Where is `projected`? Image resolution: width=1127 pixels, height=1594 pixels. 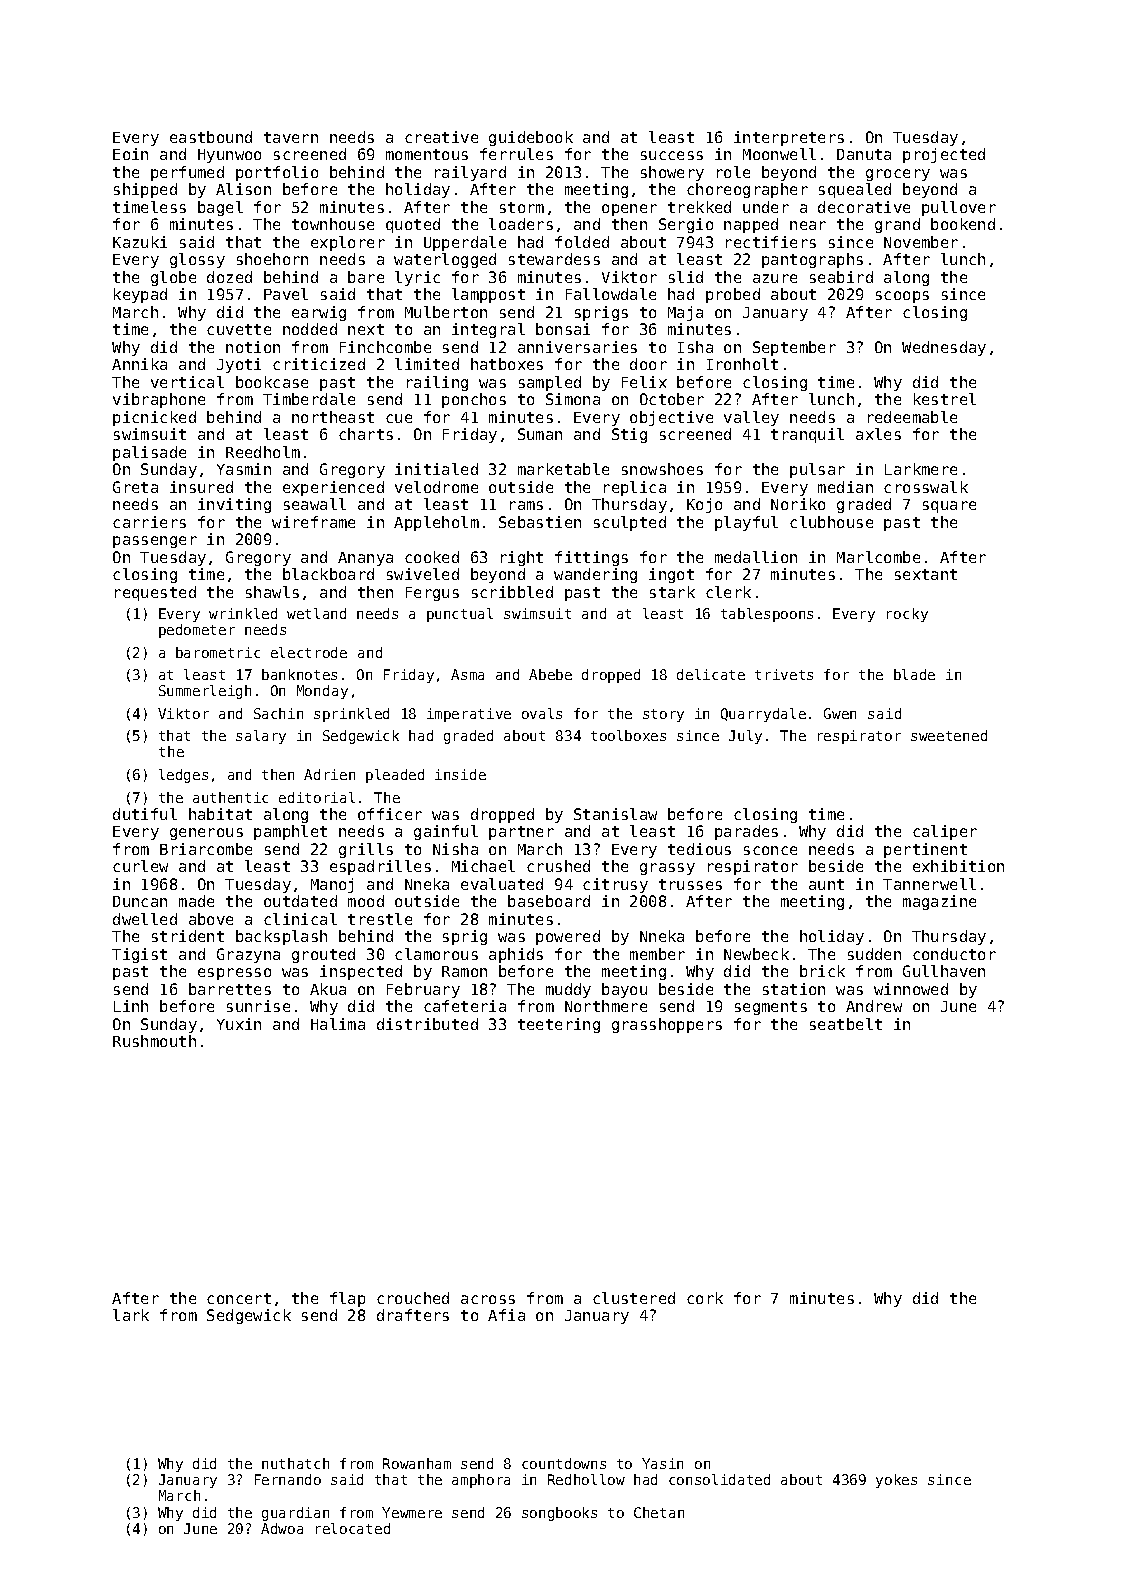
projected is located at coordinates (944, 155).
